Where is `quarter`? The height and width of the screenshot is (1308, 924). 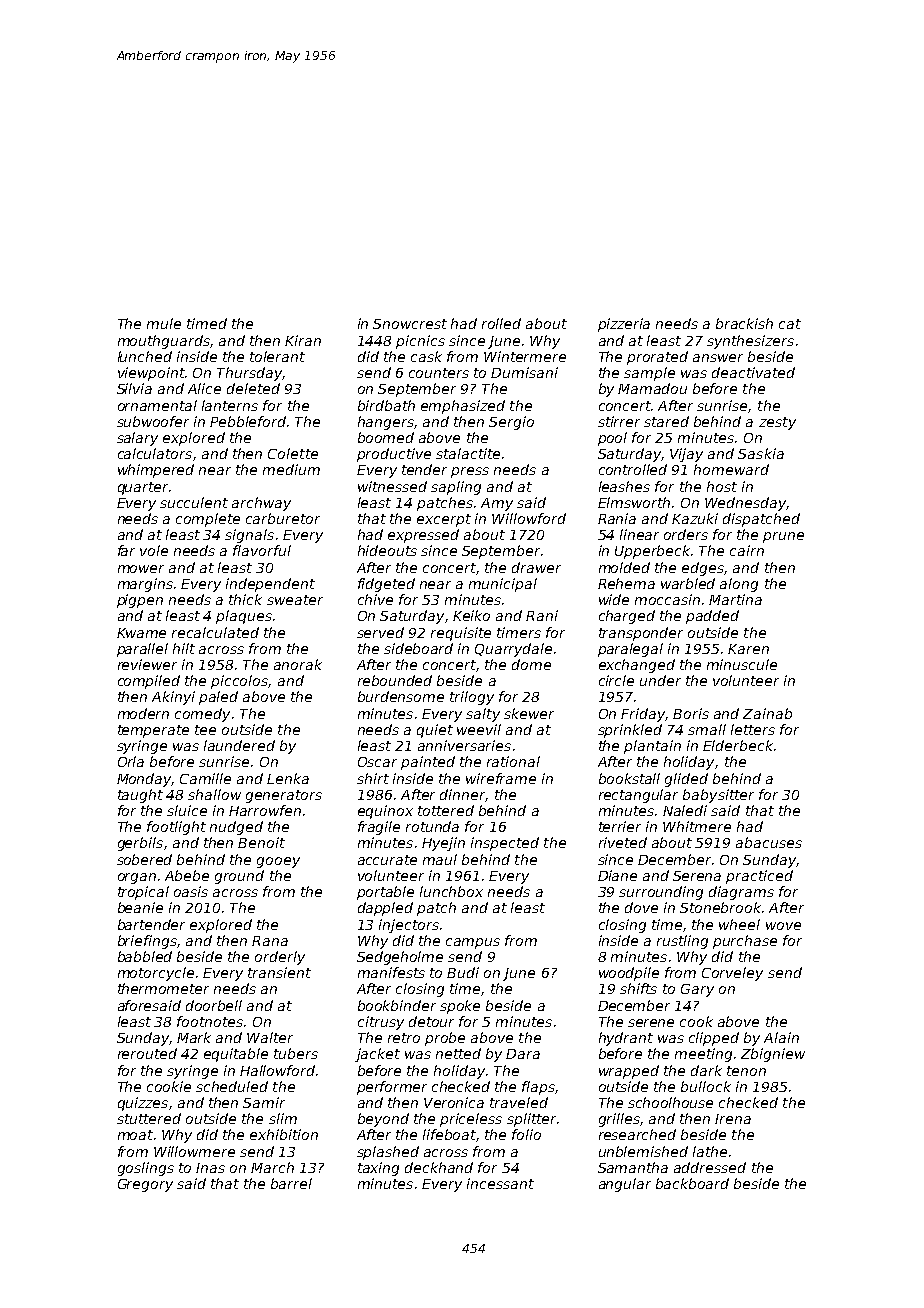 quarter is located at coordinates (143, 488).
